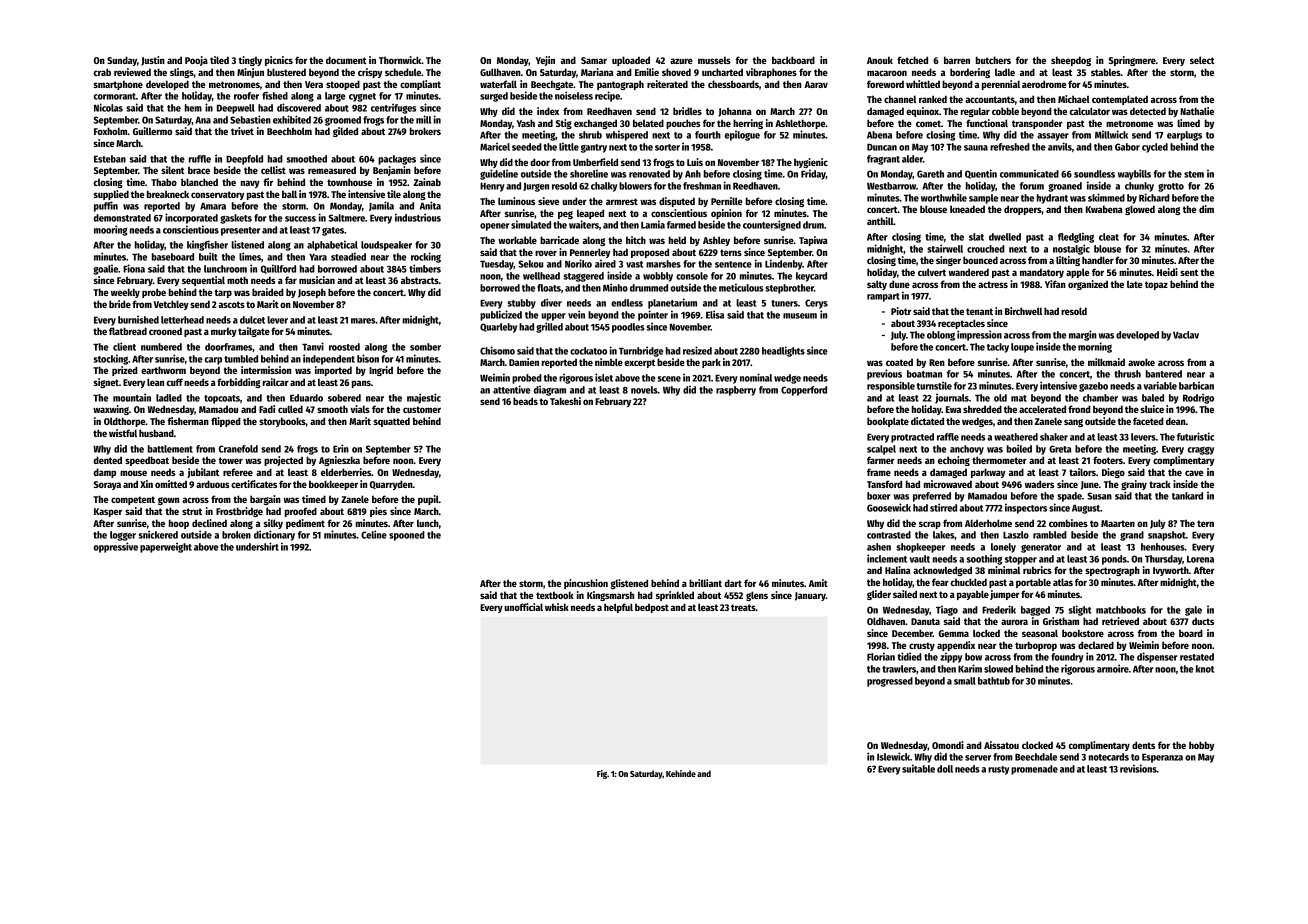 This document has width=1308, height=924. I want to click on select, so click(1202, 60).
